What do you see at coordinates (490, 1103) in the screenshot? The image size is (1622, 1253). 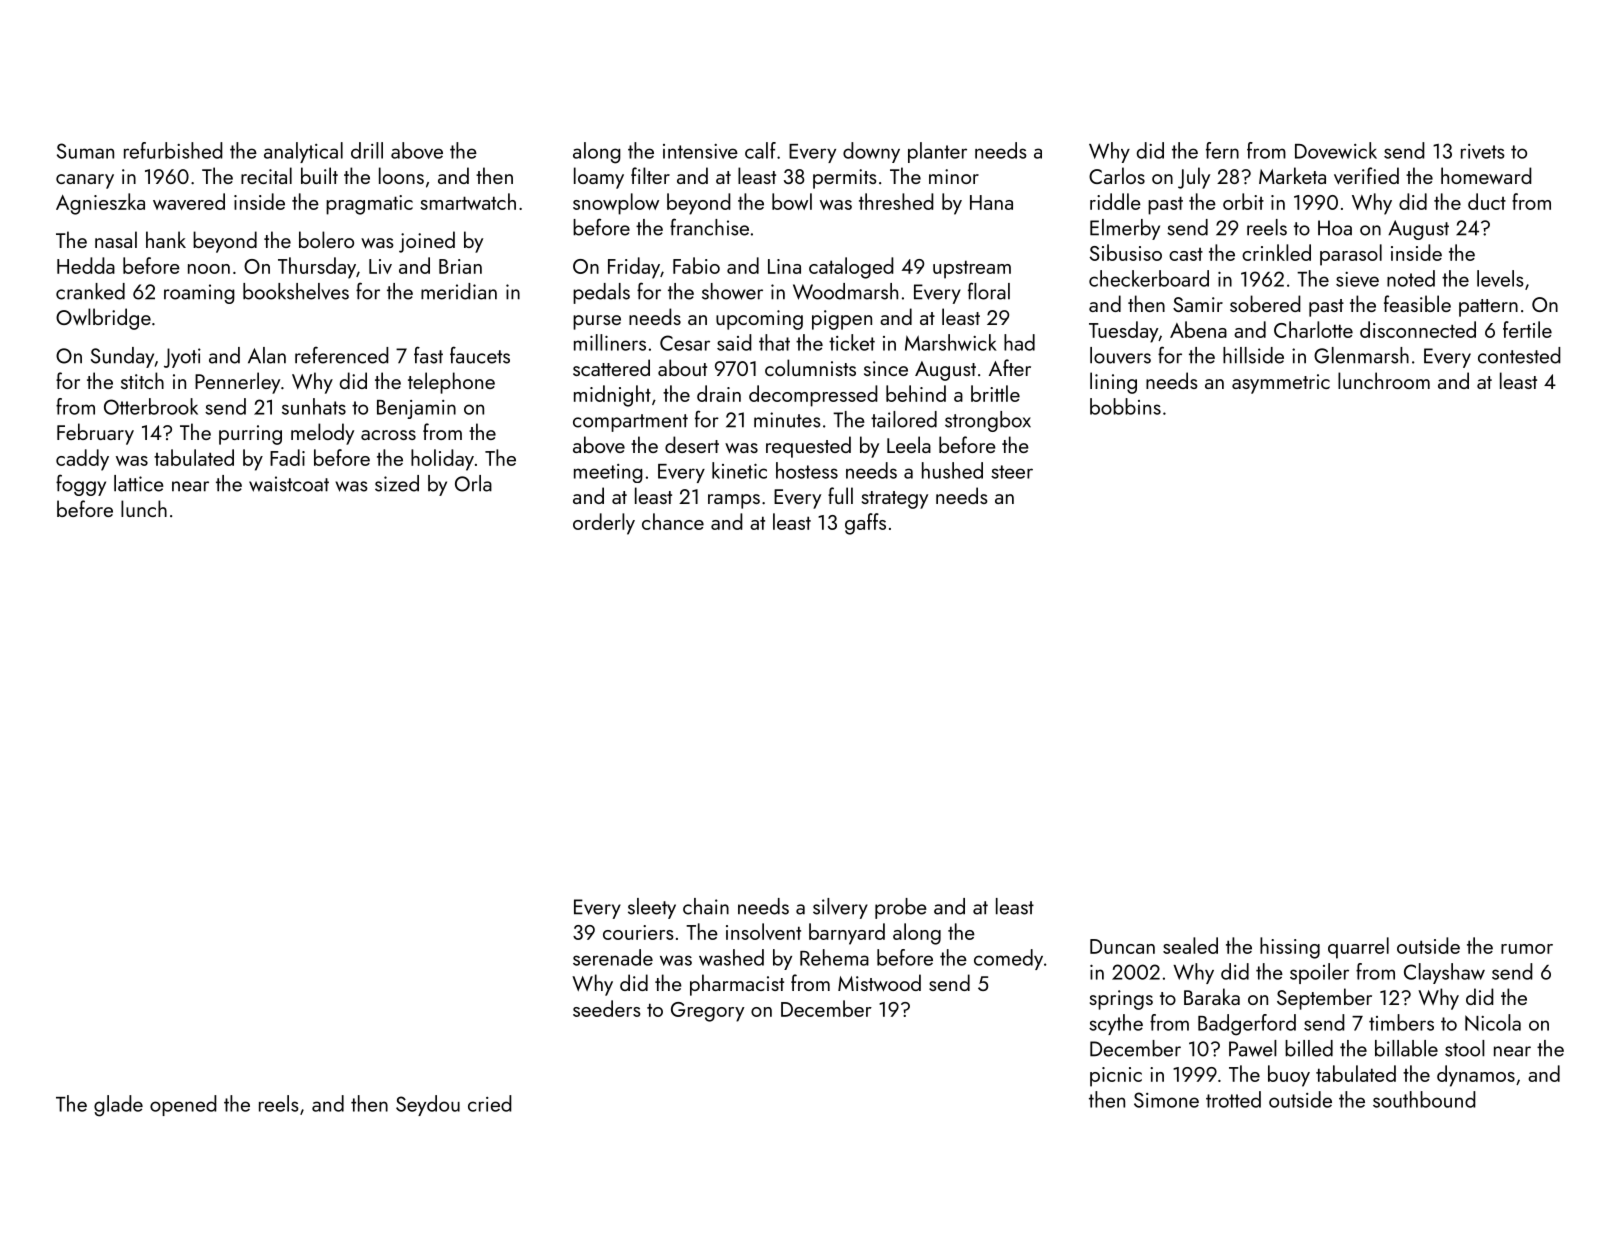 I see `cried` at bounding box center [490, 1103].
